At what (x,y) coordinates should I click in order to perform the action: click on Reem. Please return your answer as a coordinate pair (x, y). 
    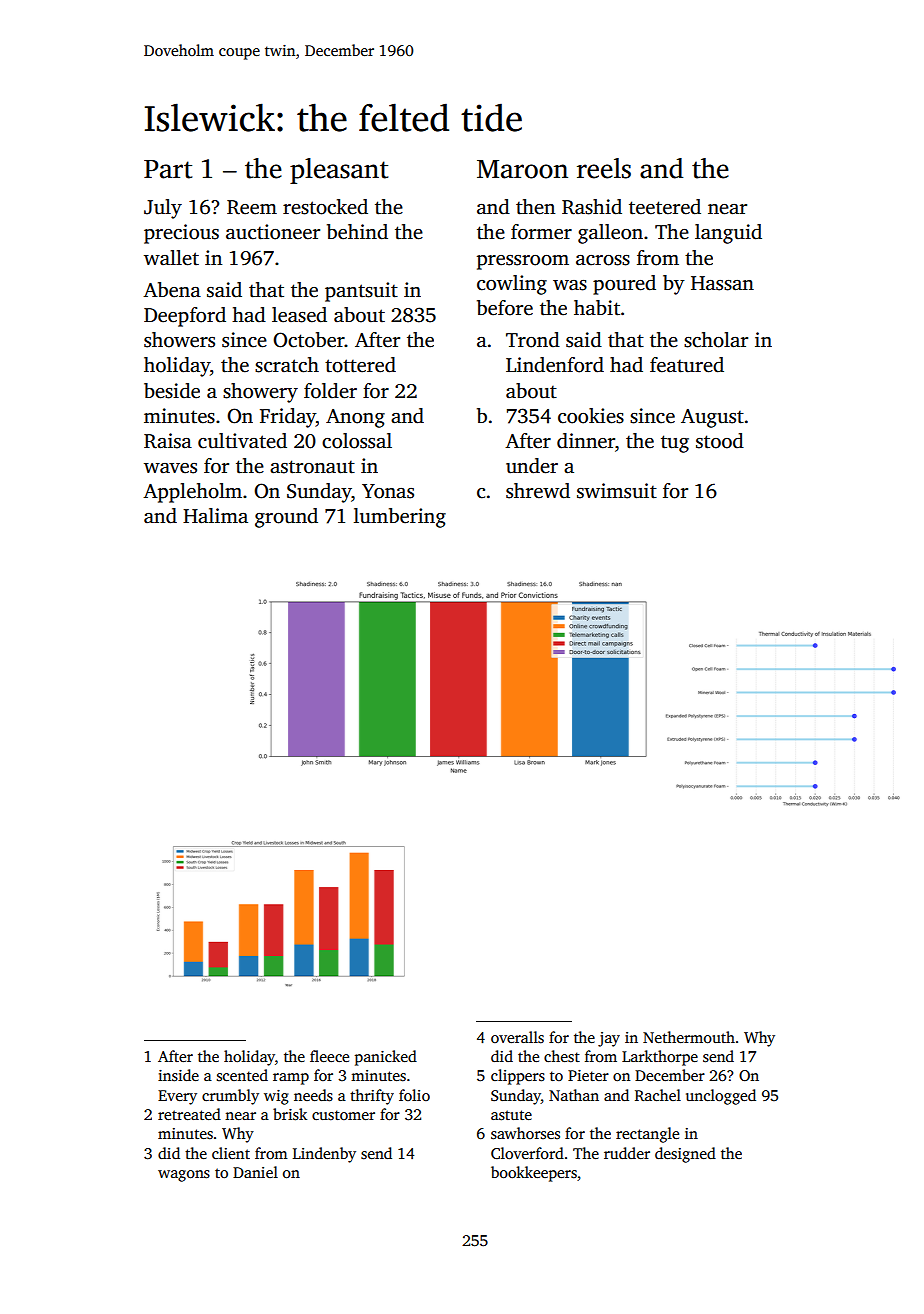
    Looking at the image, I should click on (252, 207).
